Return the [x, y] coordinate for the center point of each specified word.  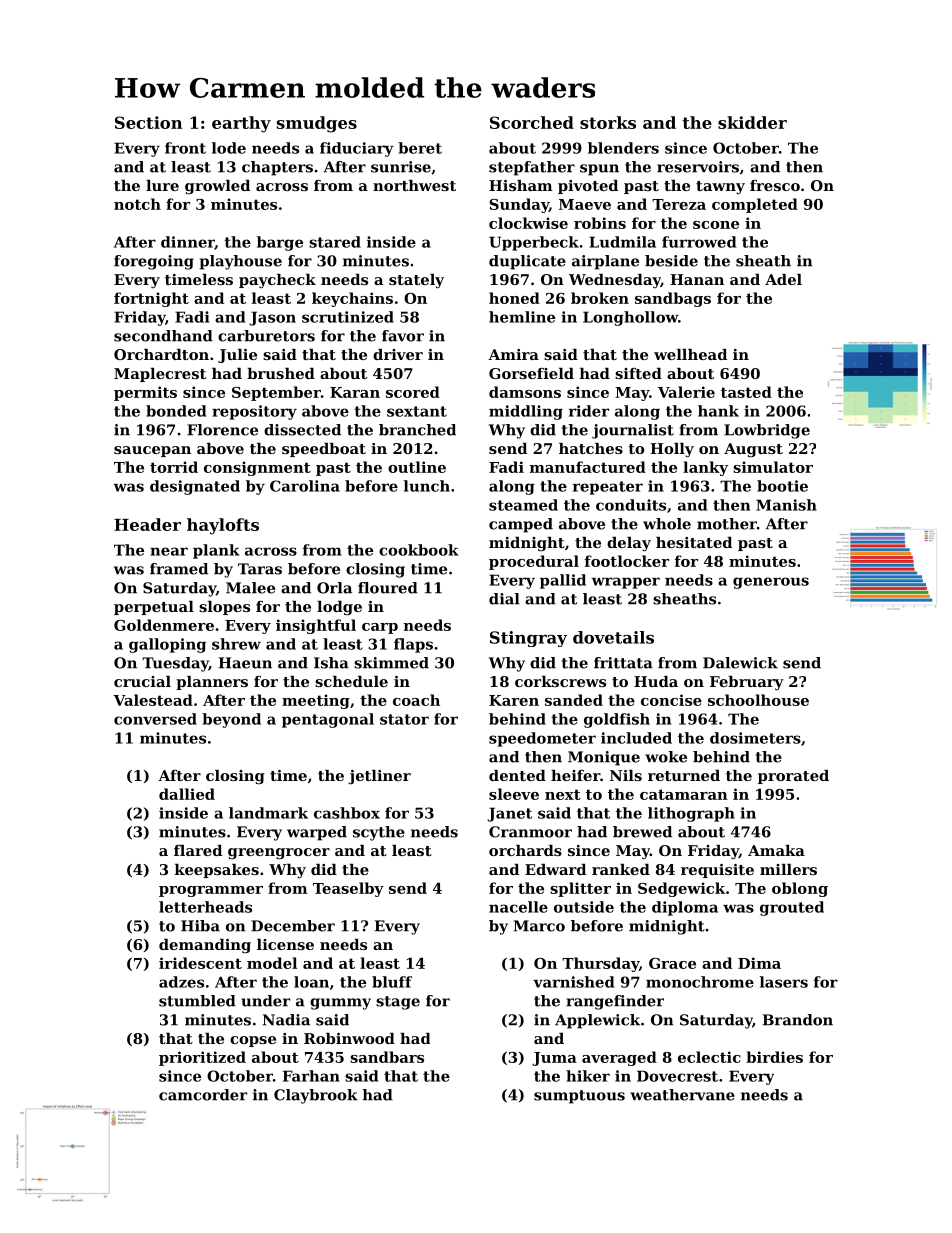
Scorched [532, 122]
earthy [241, 124]
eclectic [709, 1057]
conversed [155, 719]
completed [755, 205]
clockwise [528, 223]
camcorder [203, 1095]
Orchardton [161, 354]
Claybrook [316, 1096]
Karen [514, 700]
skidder [752, 122]
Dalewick [740, 663]
